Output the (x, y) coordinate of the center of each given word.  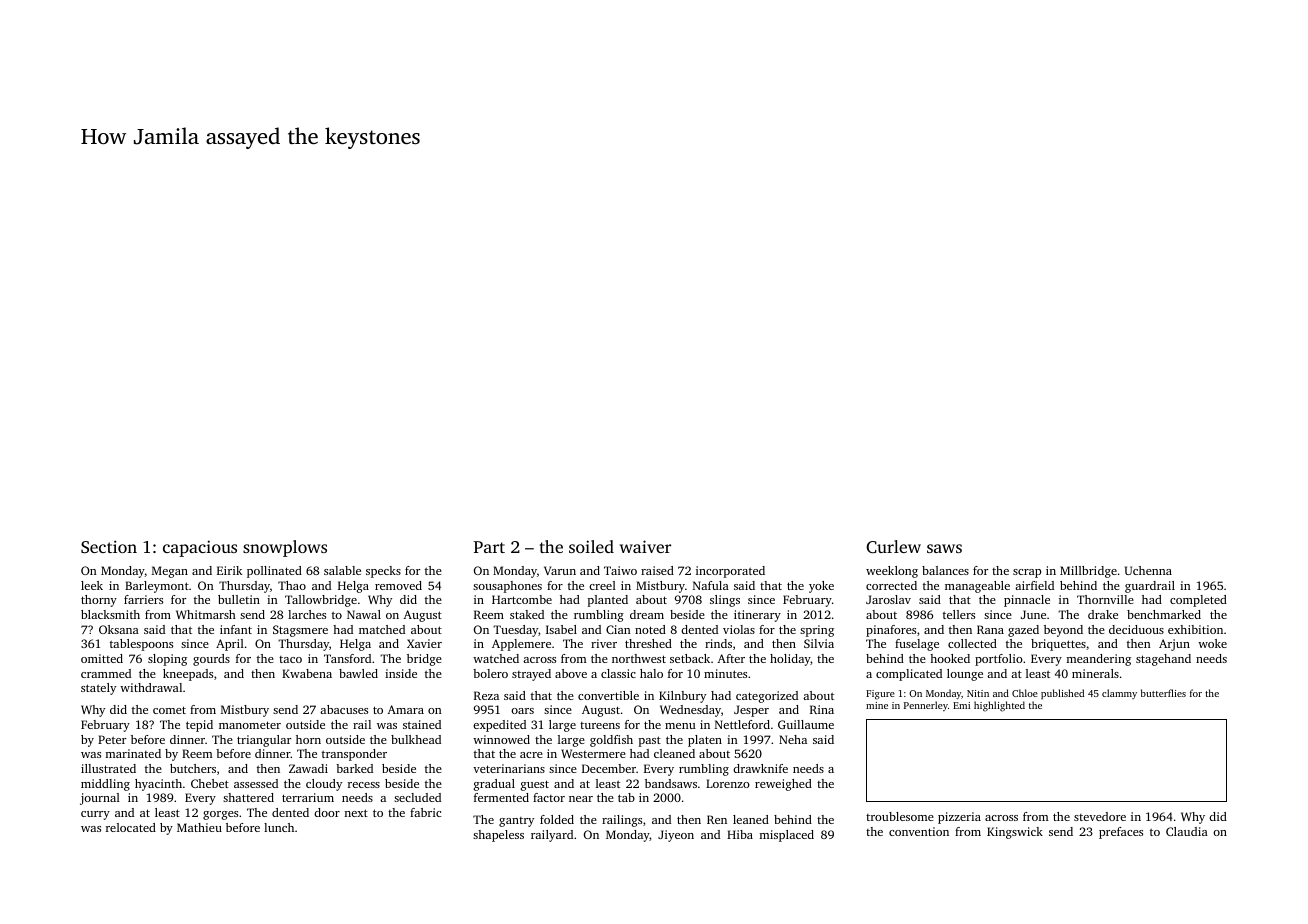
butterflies (1163, 693)
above (571, 673)
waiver (645, 546)
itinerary (757, 616)
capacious (200, 548)
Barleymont (157, 587)
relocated (131, 827)
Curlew (893, 547)
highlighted (999, 706)
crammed (106, 673)
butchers (193, 768)
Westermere (593, 753)
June (1033, 614)
